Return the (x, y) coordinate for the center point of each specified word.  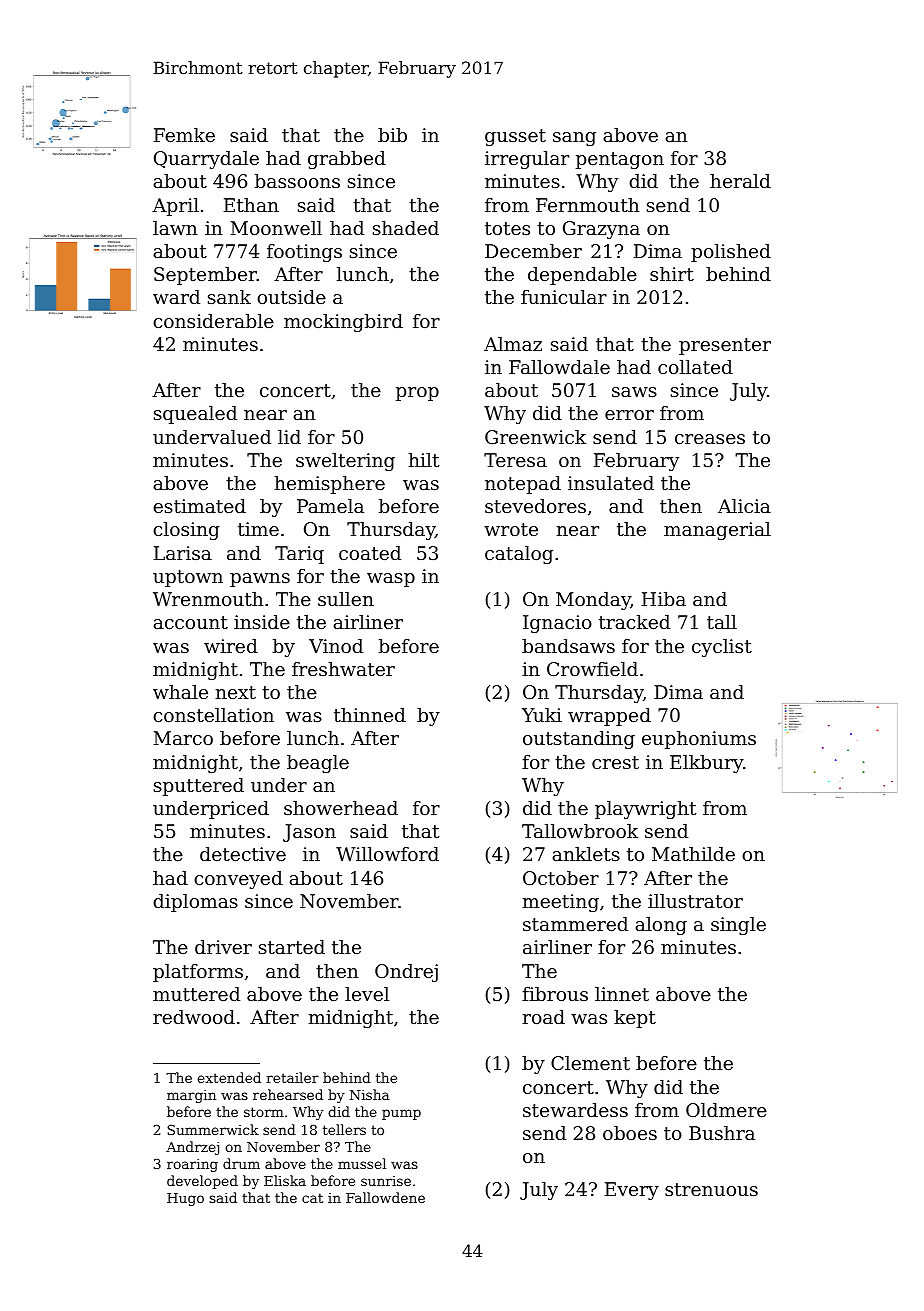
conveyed (238, 880)
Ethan (251, 205)
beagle (318, 764)
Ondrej (406, 973)
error (629, 415)
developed (202, 1182)
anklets (586, 854)
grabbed (347, 160)
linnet (622, 994)
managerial (717, 531)
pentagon (620, 160)
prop (417, 394)
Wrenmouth (208, 599)
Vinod (336, 646)
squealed (195, 415)
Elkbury (706, 764)
